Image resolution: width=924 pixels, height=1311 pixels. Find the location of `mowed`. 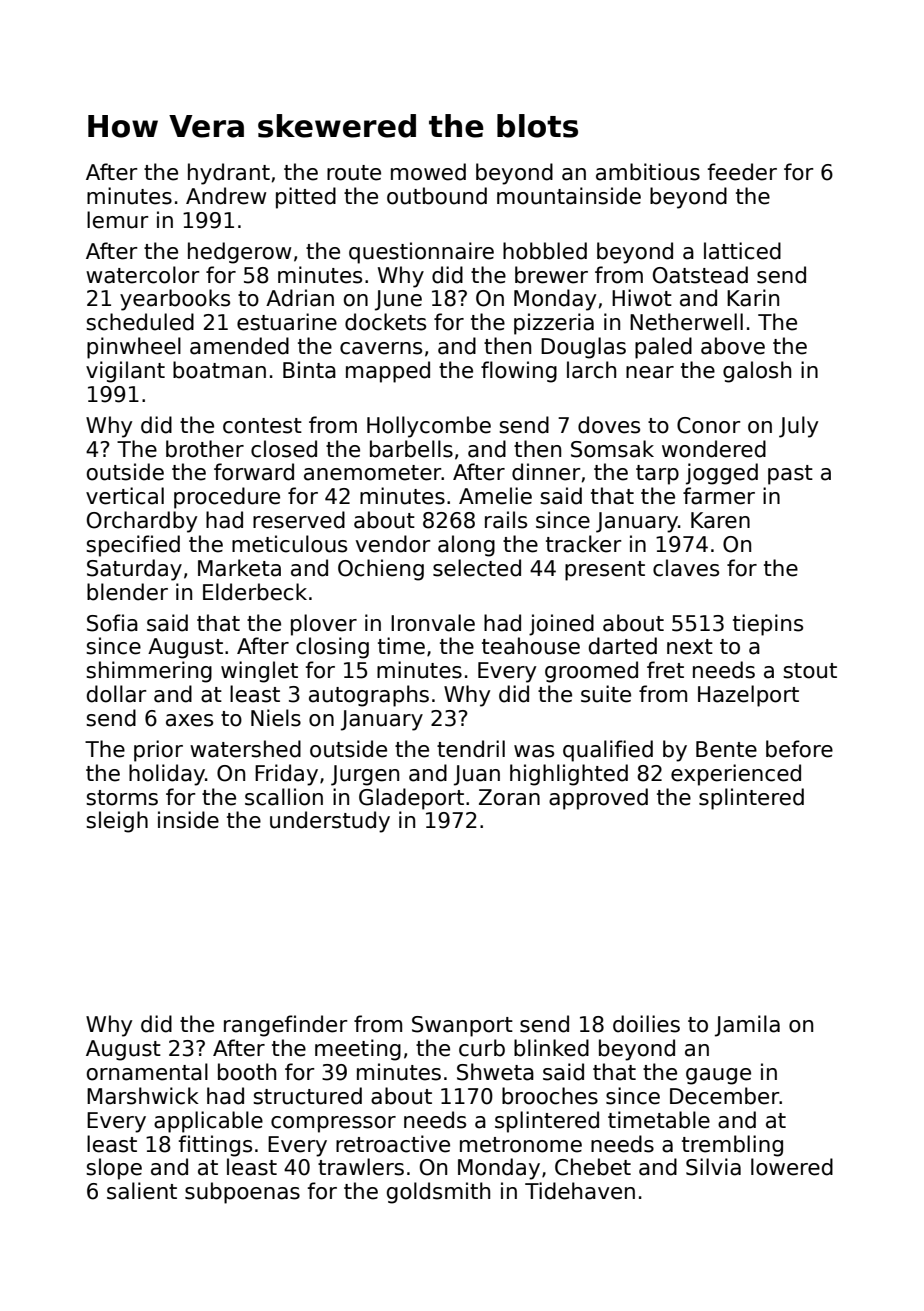

mowed is located at coordinates (428, 172).
